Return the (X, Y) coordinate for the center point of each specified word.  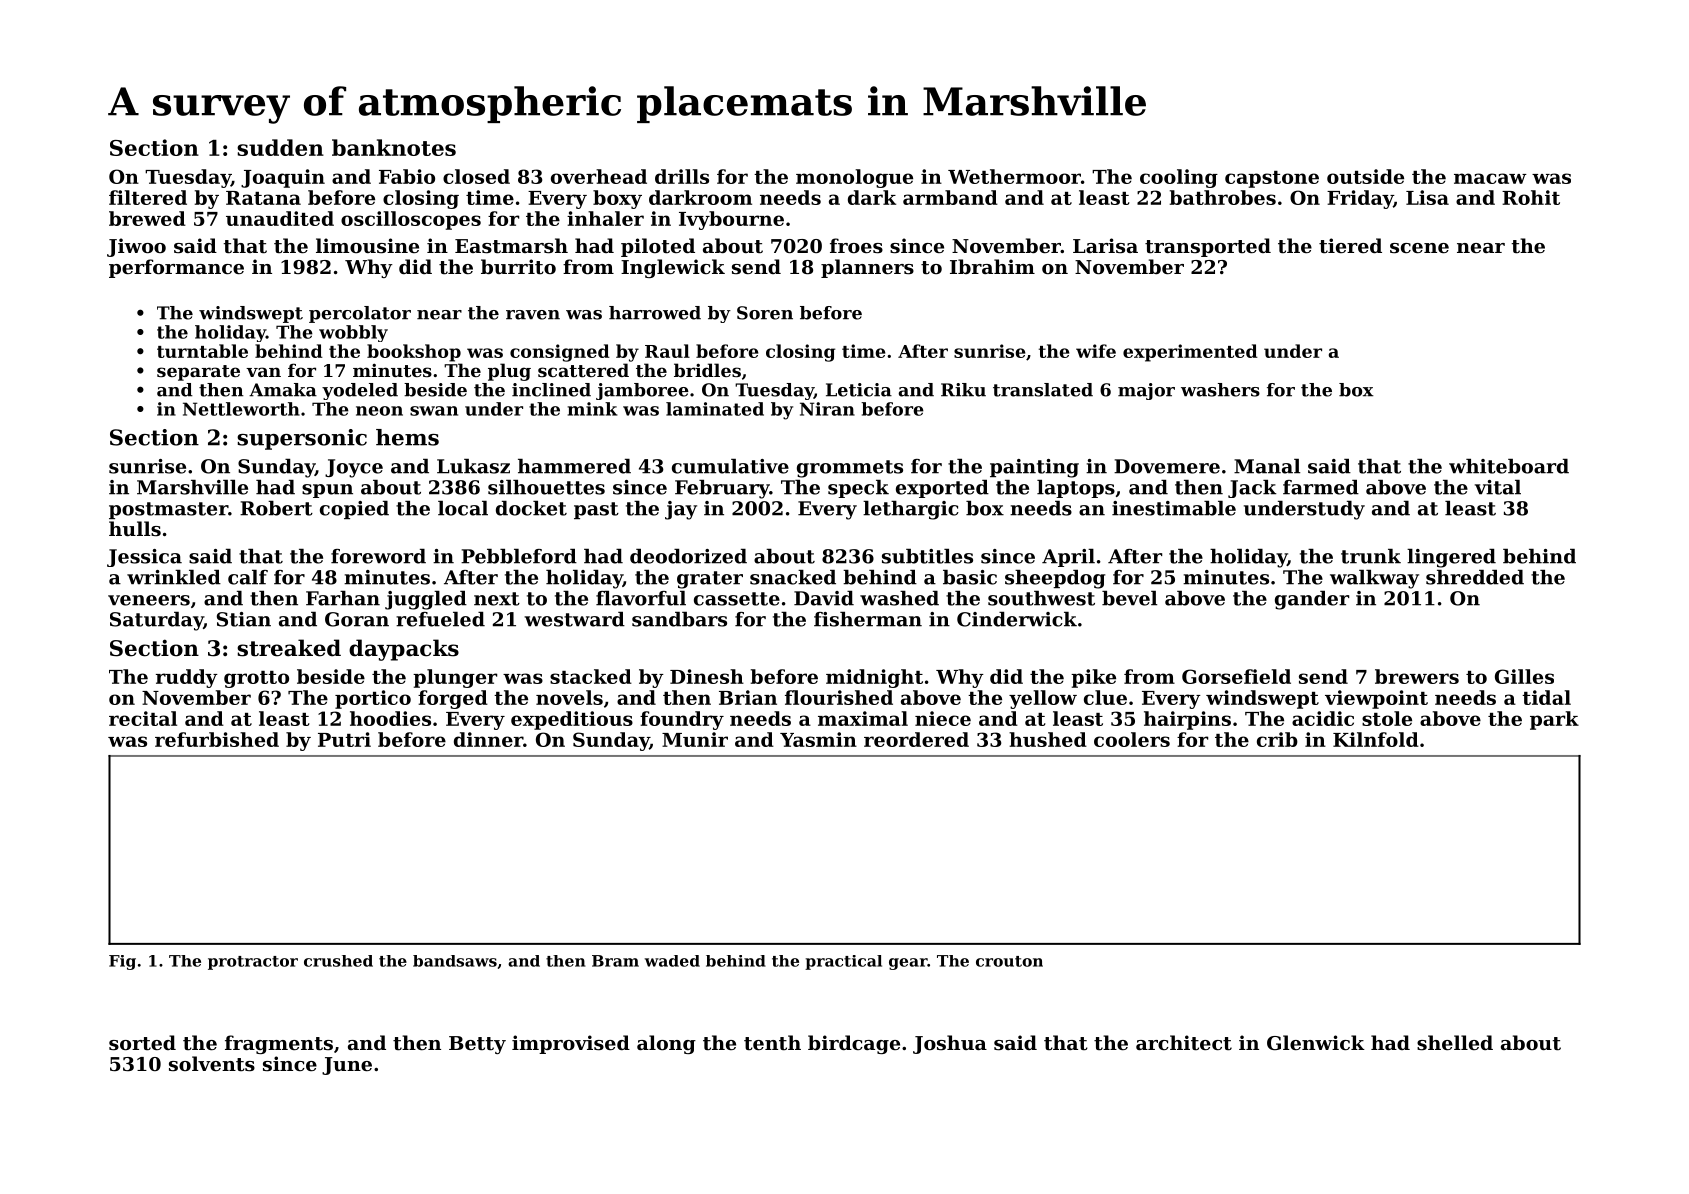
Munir (695, 739)
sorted (142, 1043)
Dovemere (1167, 466)
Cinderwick (1017, 619)
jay (681, 510)
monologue (854, 178)
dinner (488, 739)
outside (1365, 176)
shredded (1475, 577)
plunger (455, 678)
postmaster (168, 510)
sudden (280, 147)
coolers (1132, 739)
